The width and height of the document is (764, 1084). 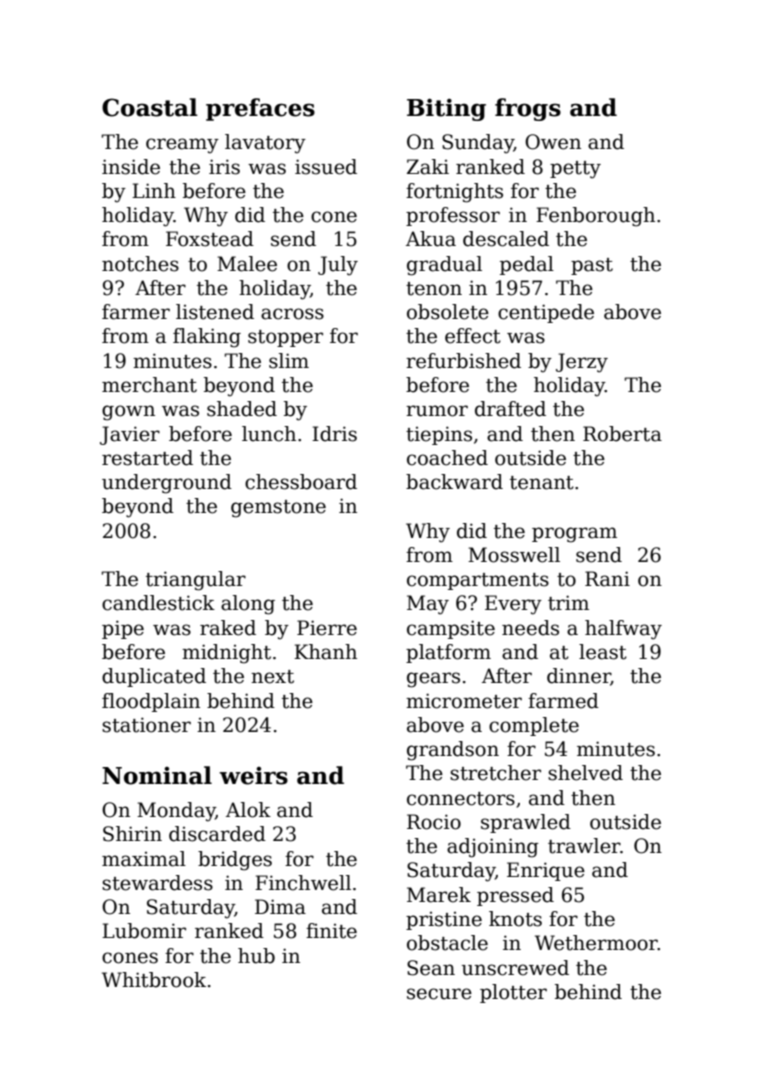 I want to click on next, so click(x=272, y=677).
